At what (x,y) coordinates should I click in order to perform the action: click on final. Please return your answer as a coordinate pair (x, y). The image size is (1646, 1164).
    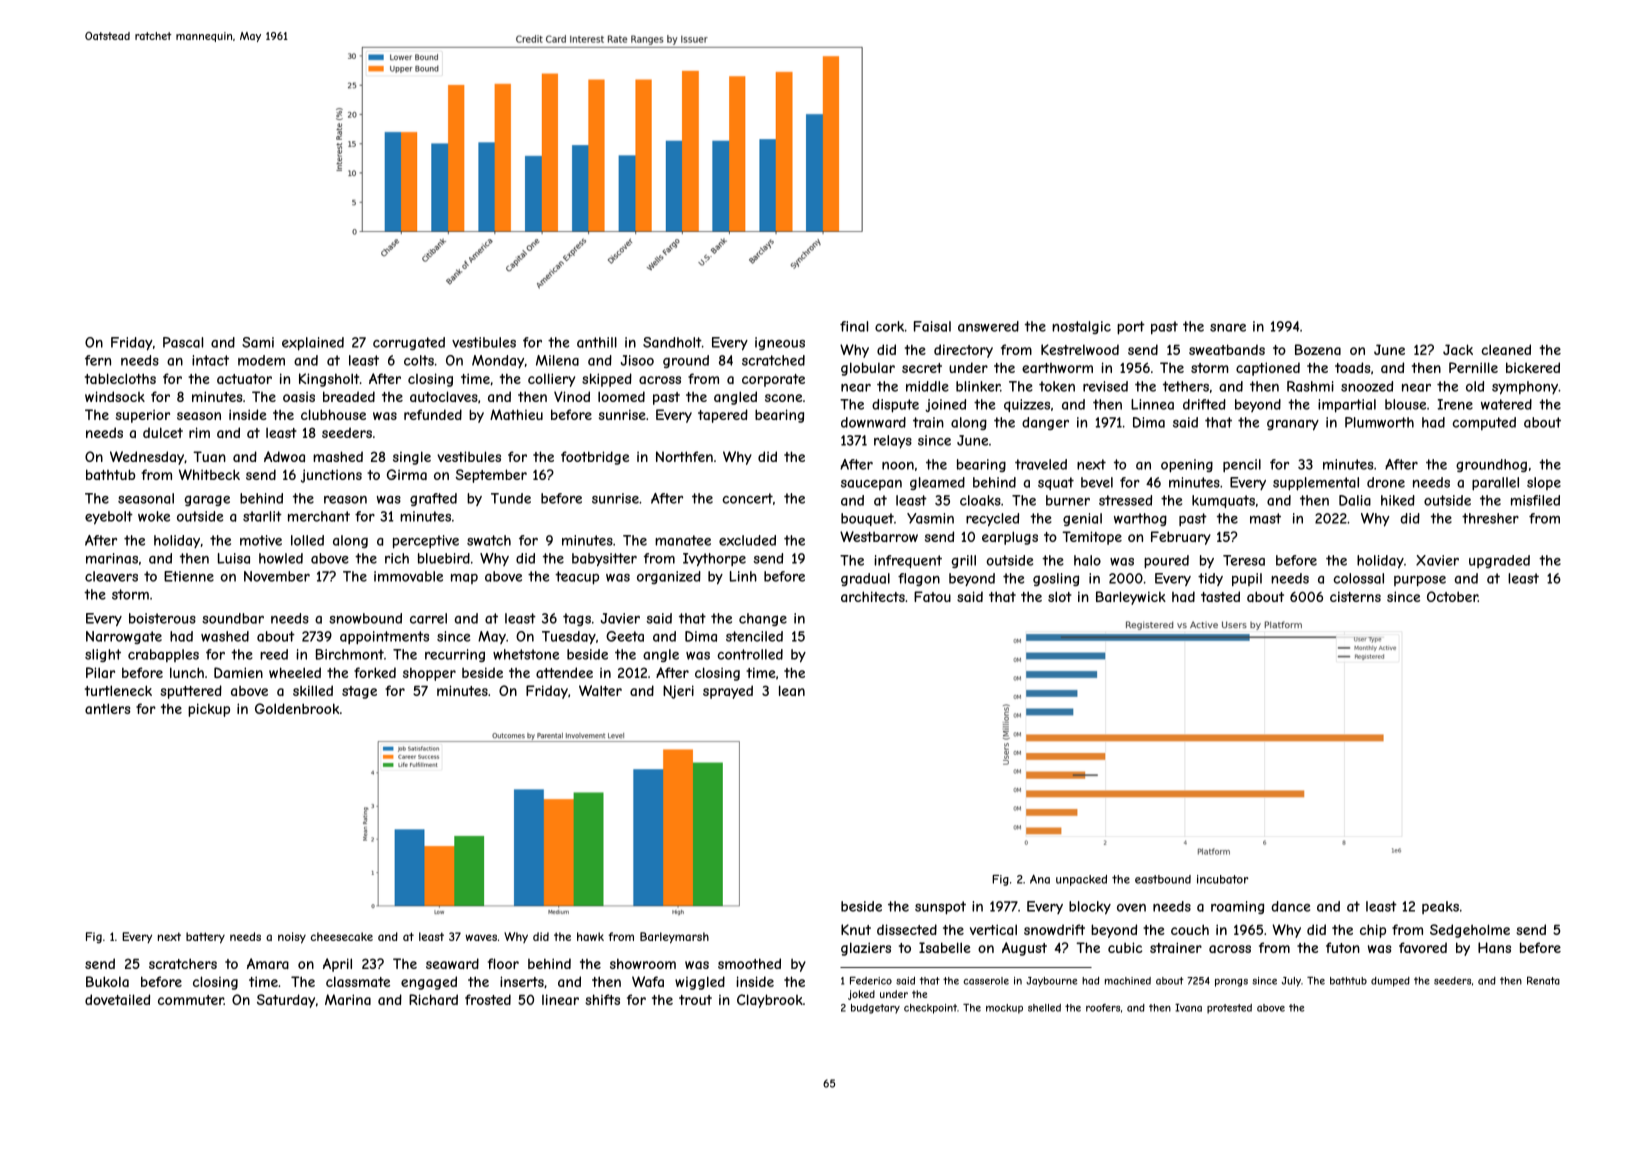
    Looking at the image, I should click on (854, 326).
